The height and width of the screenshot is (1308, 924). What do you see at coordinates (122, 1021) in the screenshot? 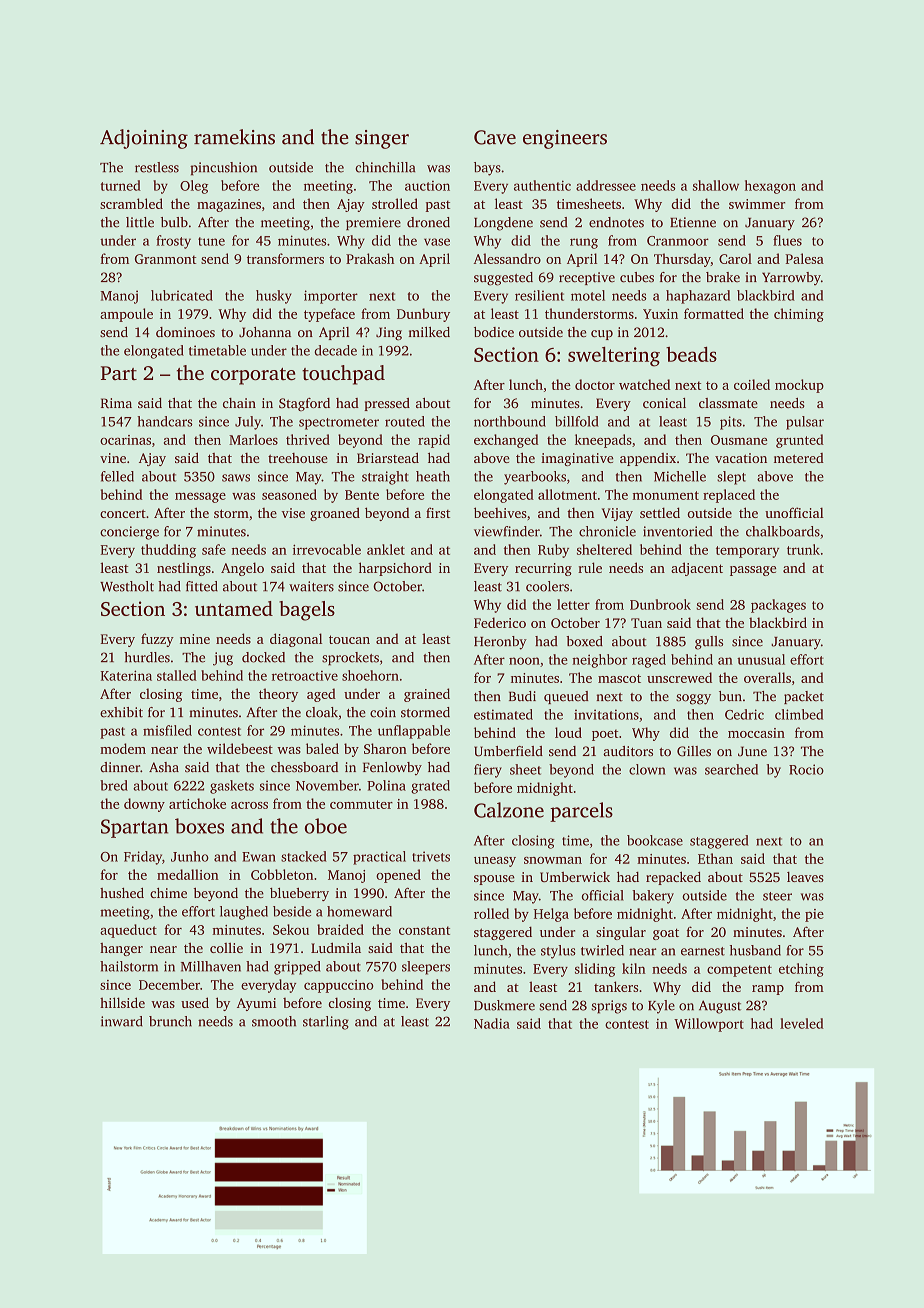
I see `inward` at bounding box center [122, 1021].
